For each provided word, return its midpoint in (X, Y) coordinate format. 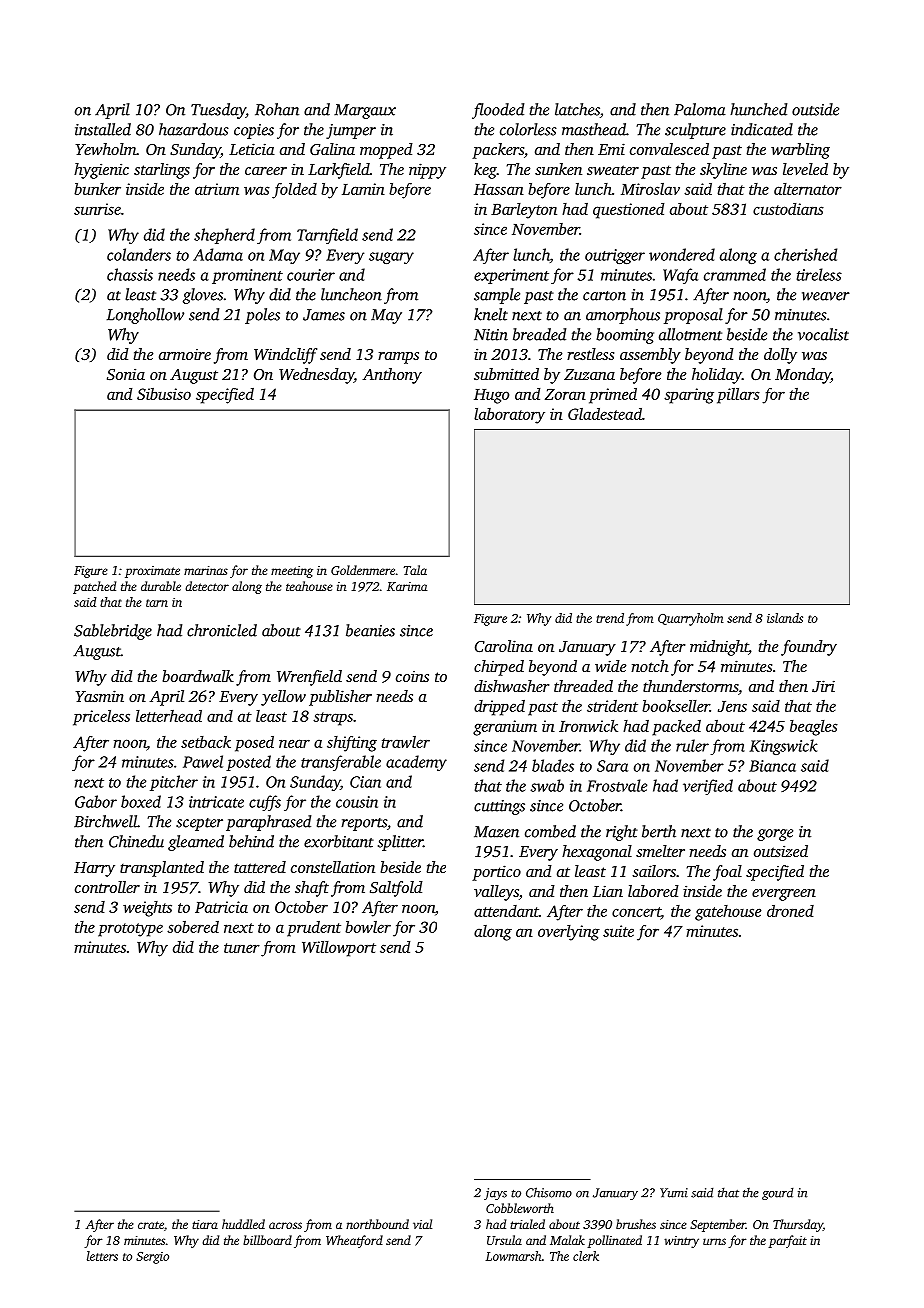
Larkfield (339, 171)
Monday (803, 376)
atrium (217, 189)
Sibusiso (164, 394)
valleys (496, 893)
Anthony (392, 376)
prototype (130, 930)
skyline (723, 171)
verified (708, 787)
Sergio (152, 1258)
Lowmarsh (513, 1256)
